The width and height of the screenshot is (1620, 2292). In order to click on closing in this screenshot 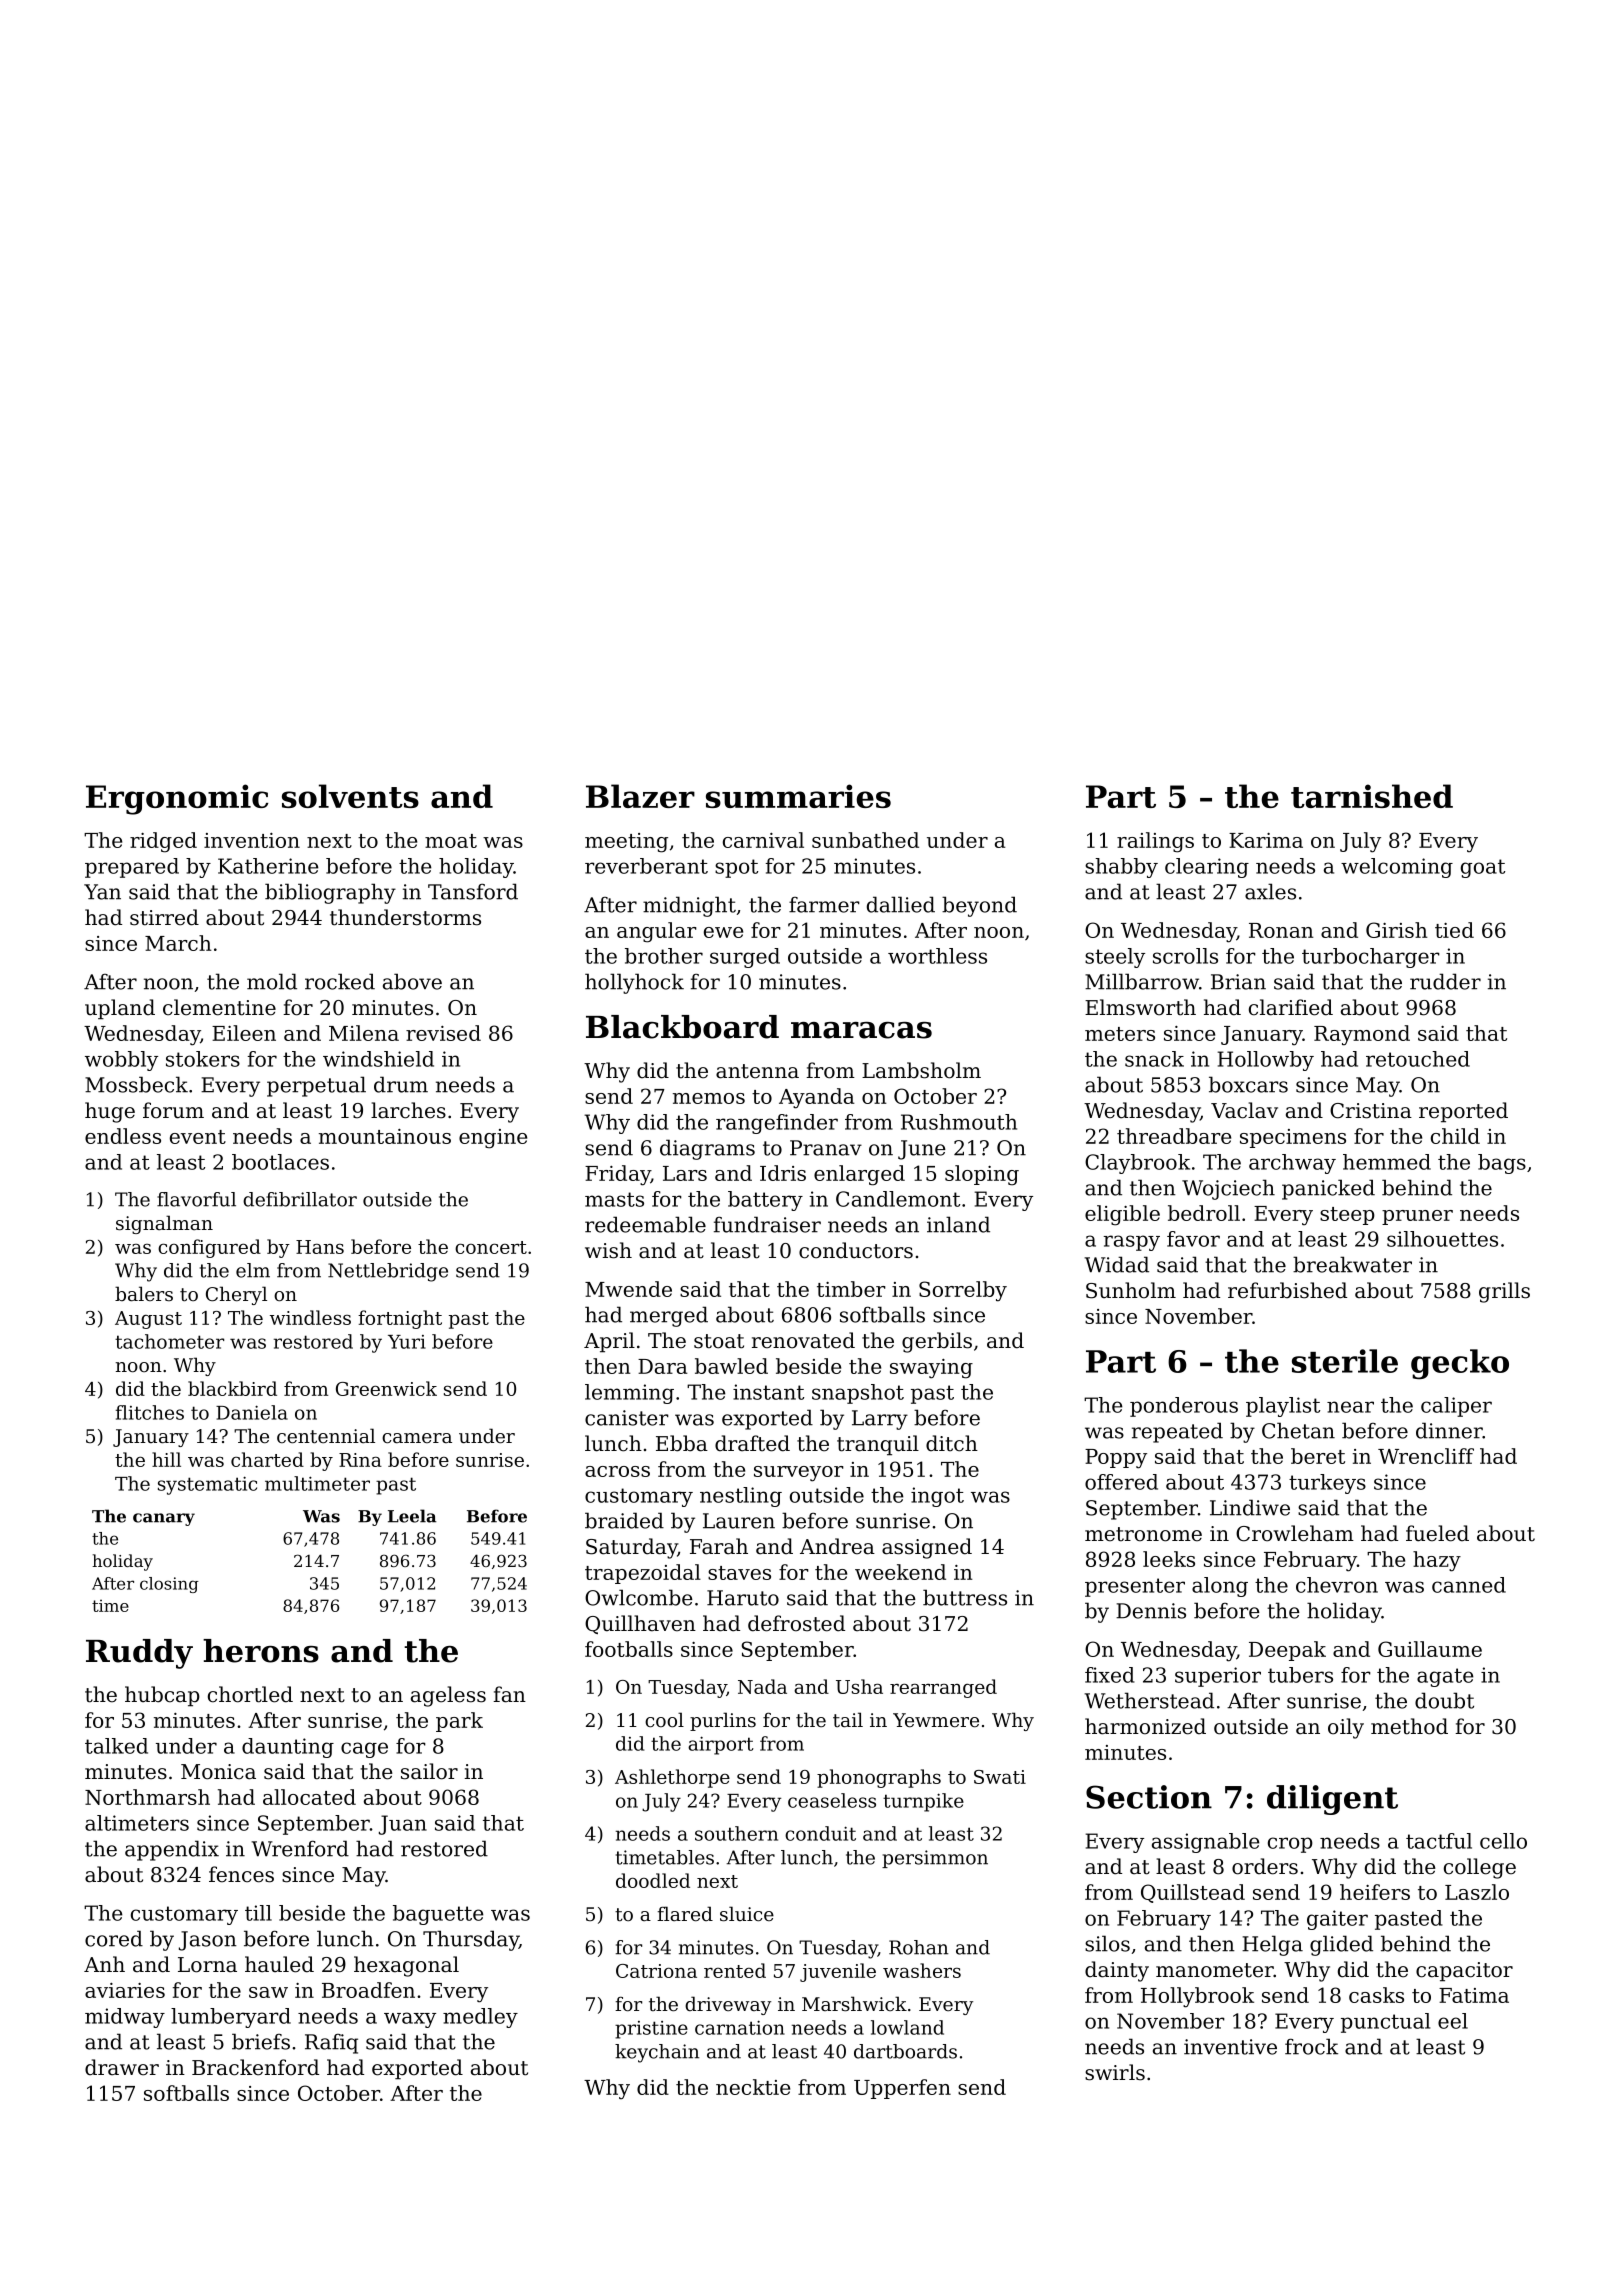, I will do `click(169, 1585)`.
